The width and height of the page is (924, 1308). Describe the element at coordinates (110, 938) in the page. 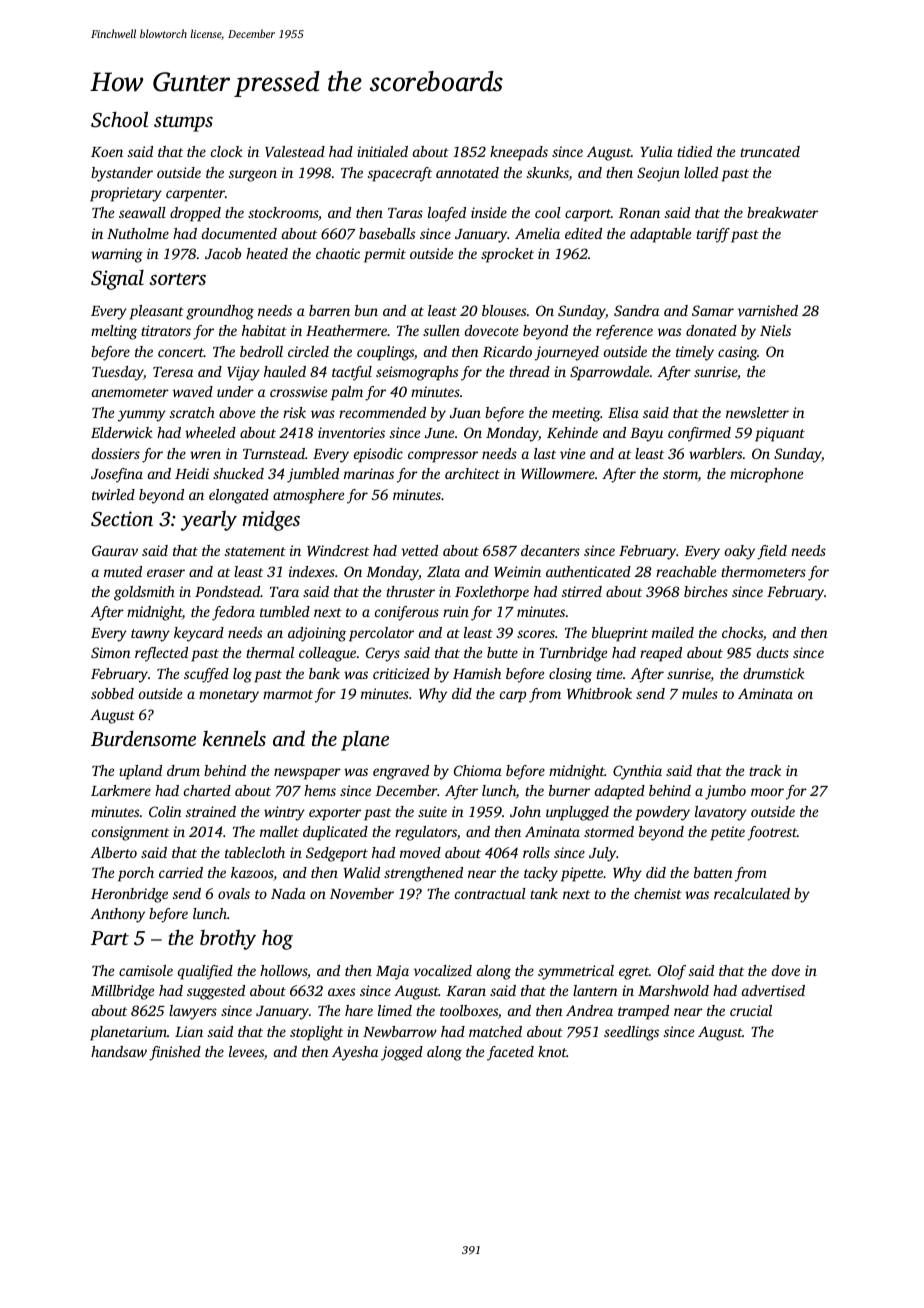

I see `Part` at that location.
